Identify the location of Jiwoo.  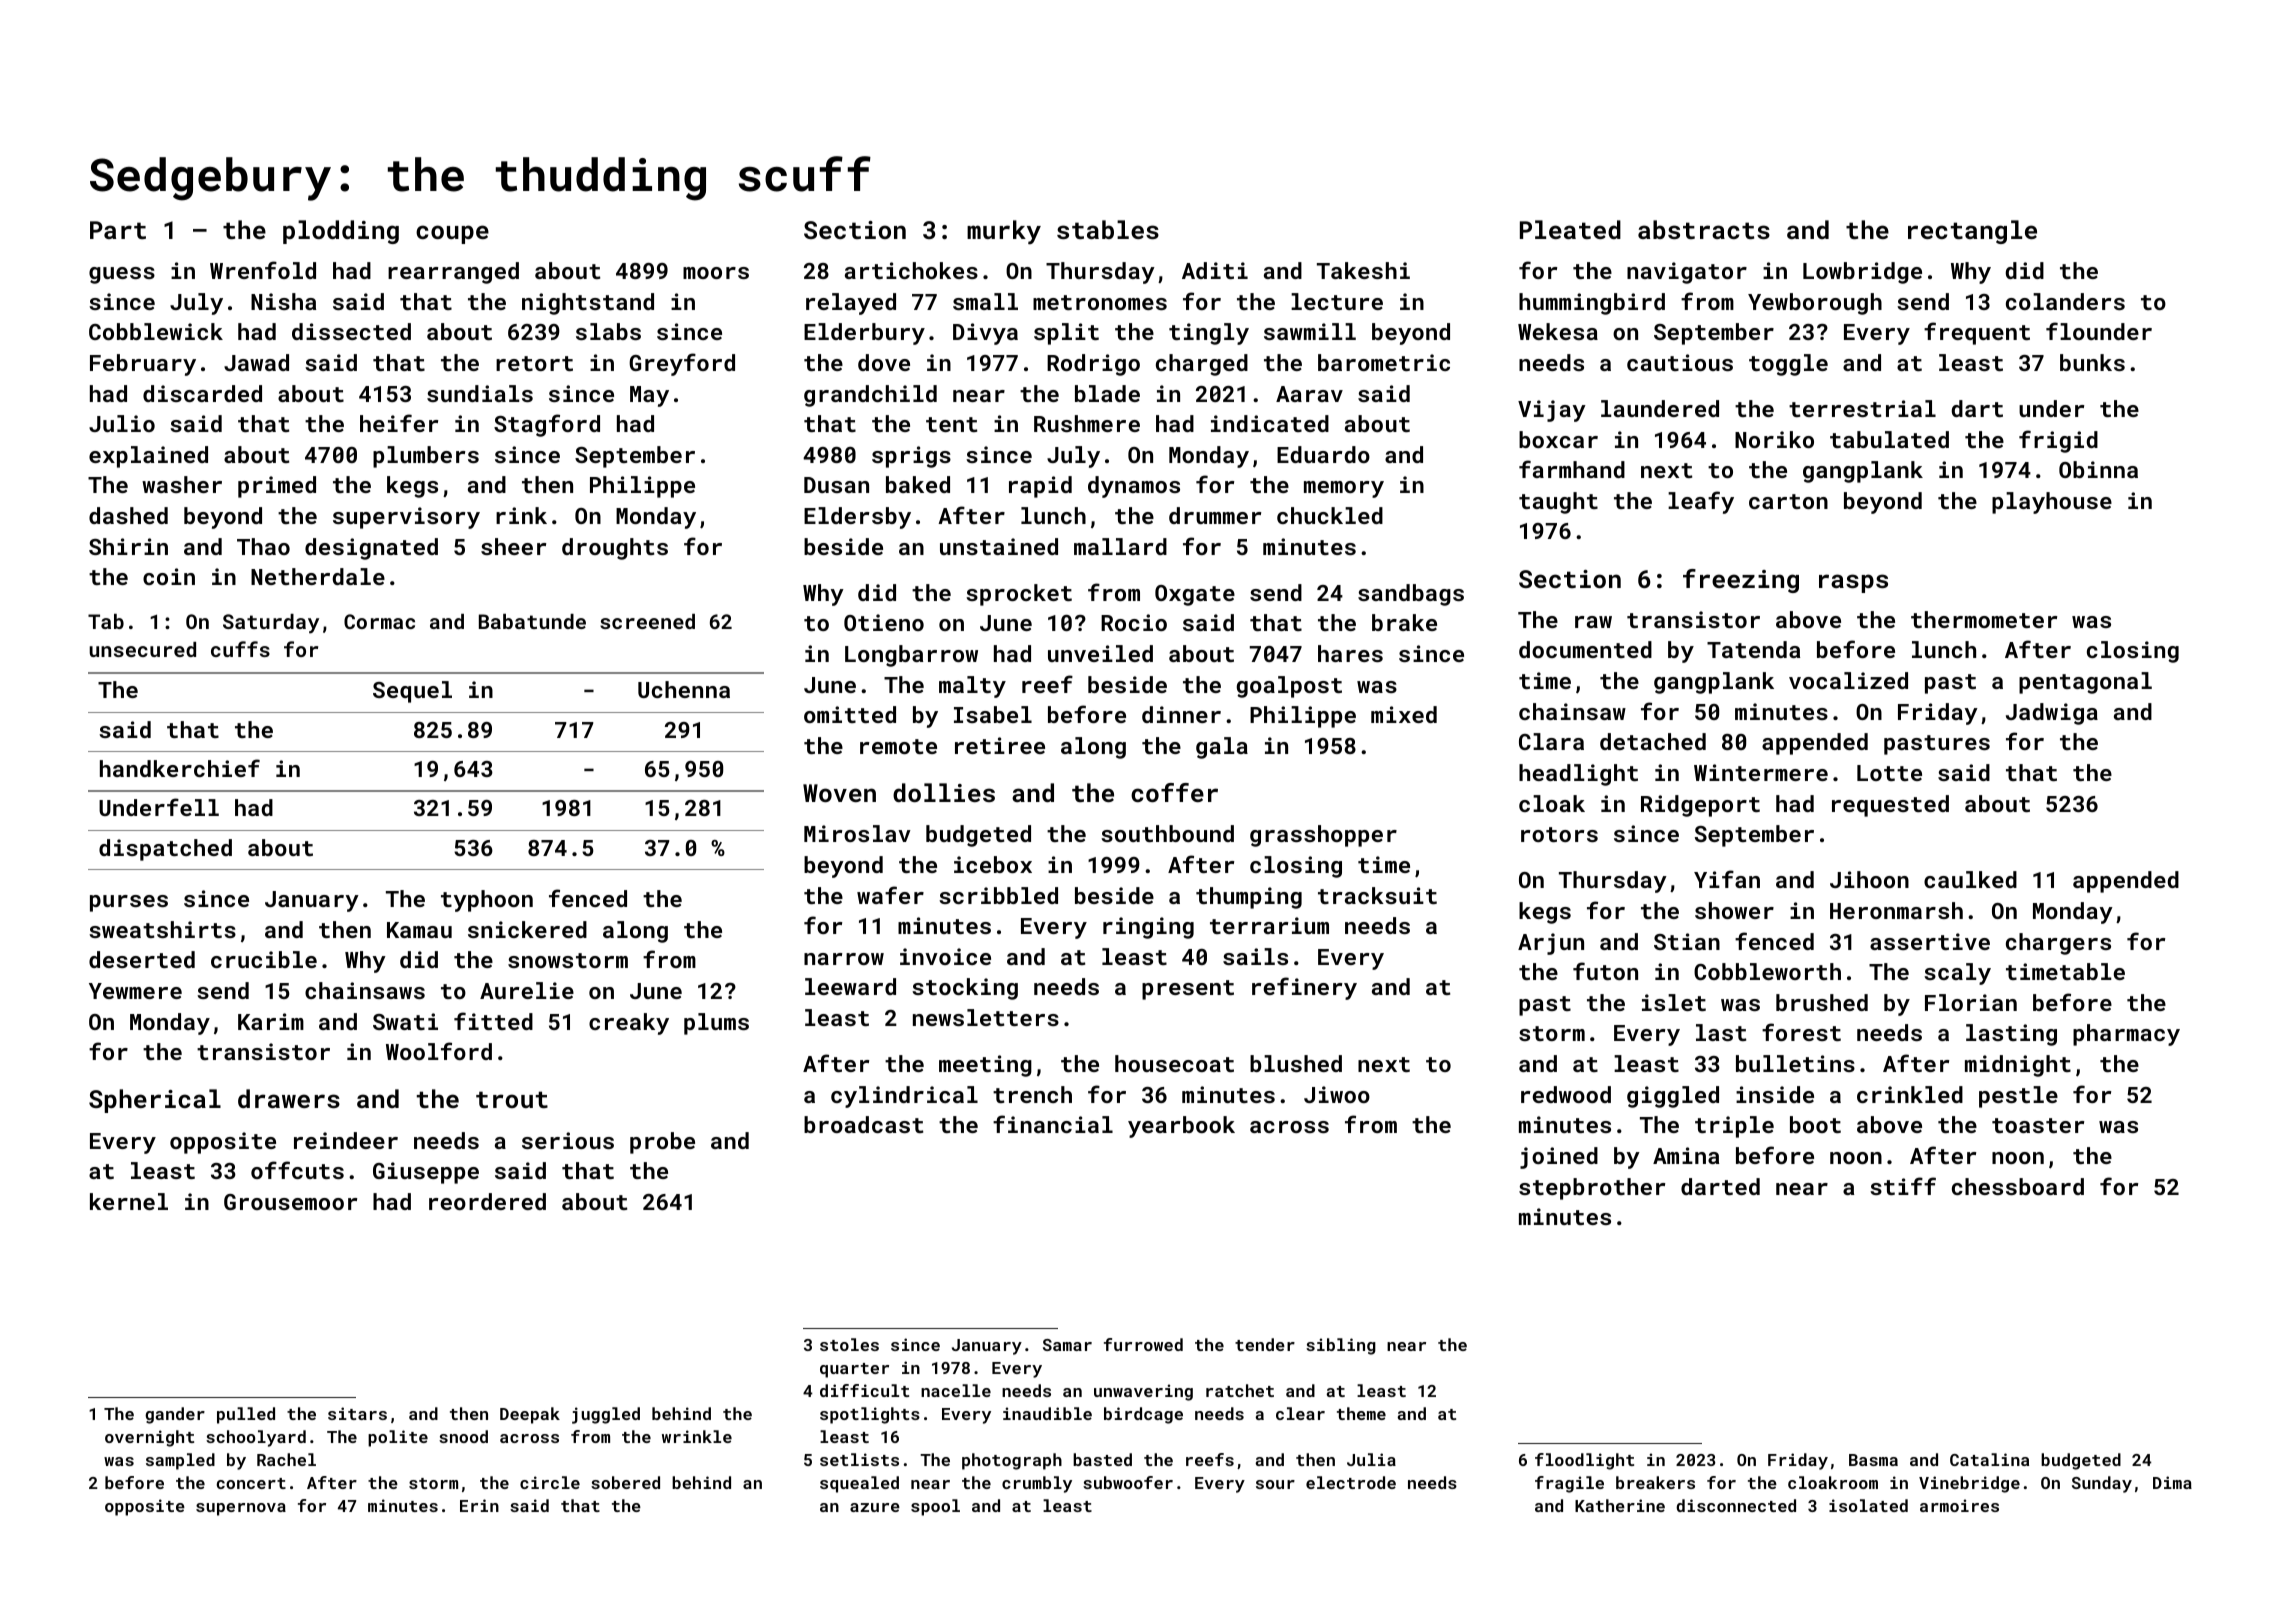
(1337, 1094).
